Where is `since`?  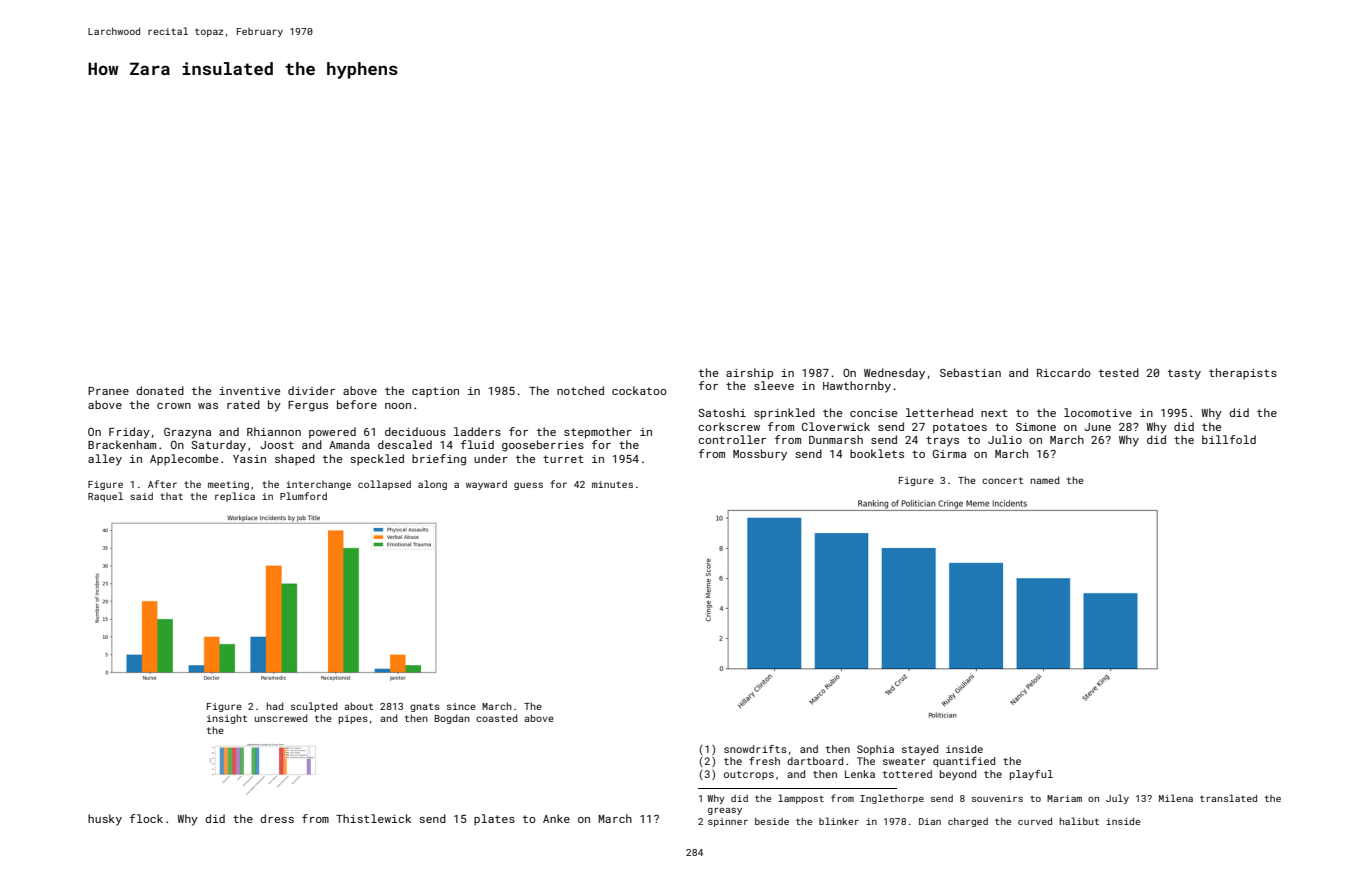
since is located at coordinates (461, 706).
